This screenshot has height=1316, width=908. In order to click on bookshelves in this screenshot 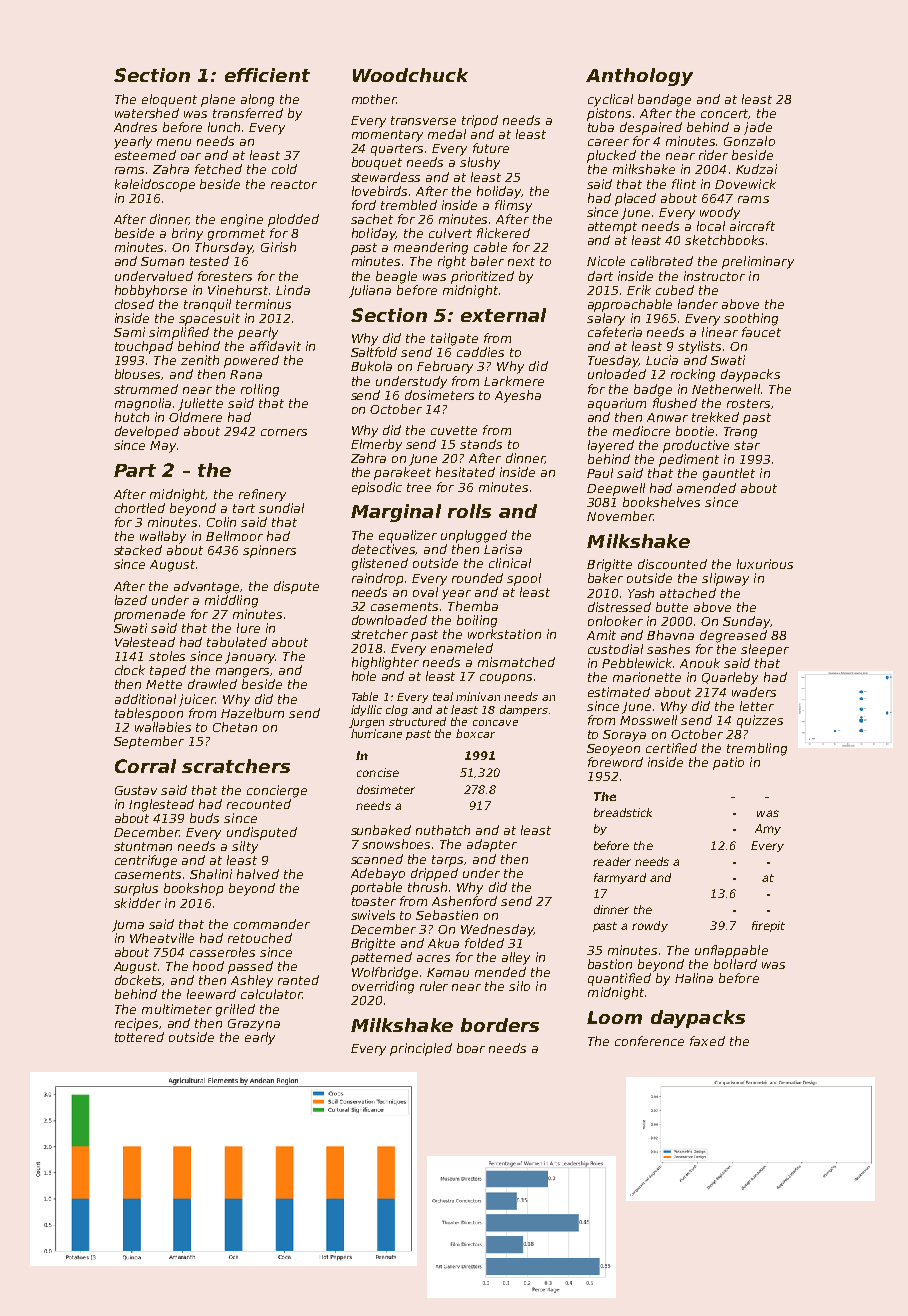, I will do `click(661, 502)`.
